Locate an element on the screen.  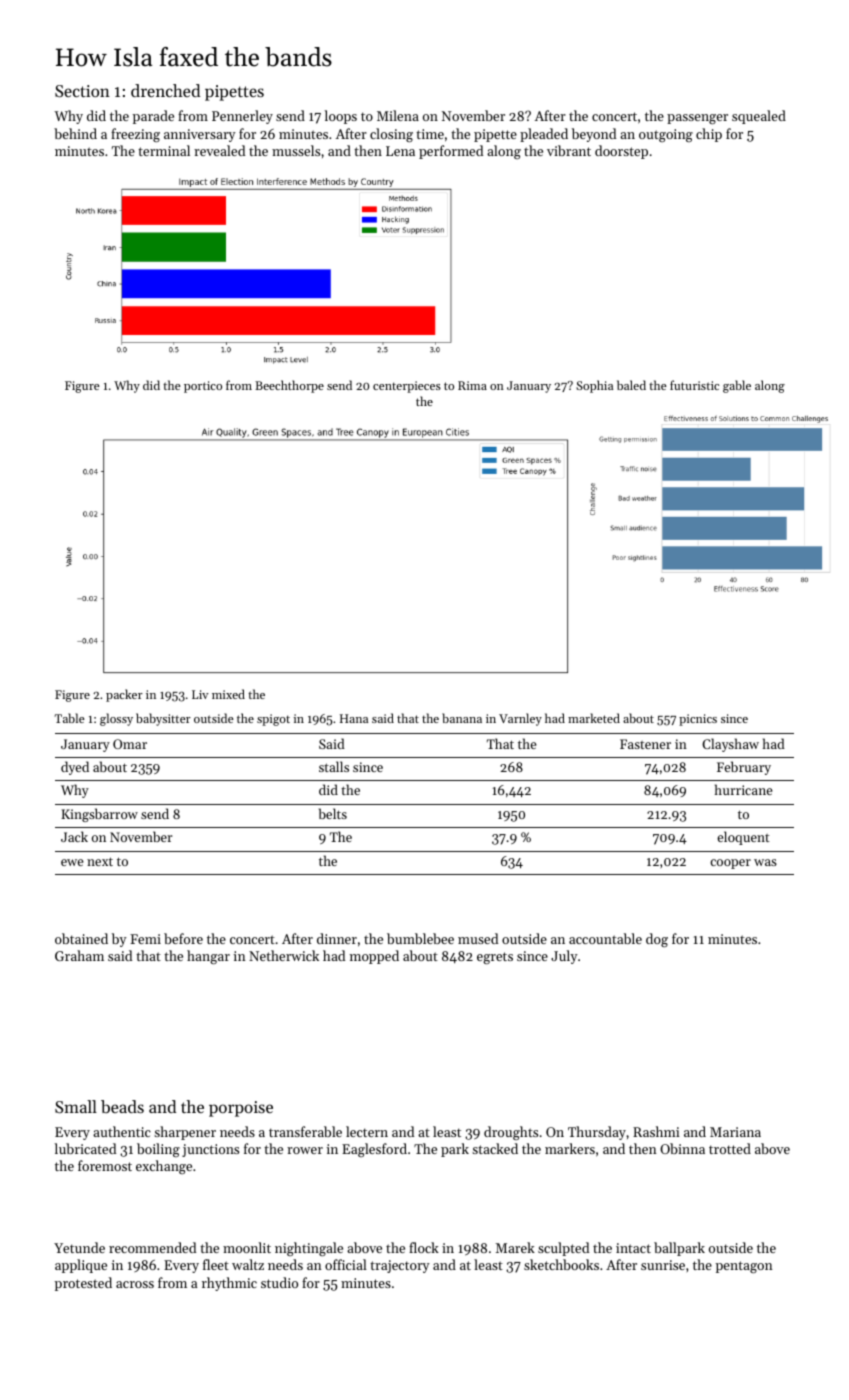
squealed is located at coordinates (759, 117).
